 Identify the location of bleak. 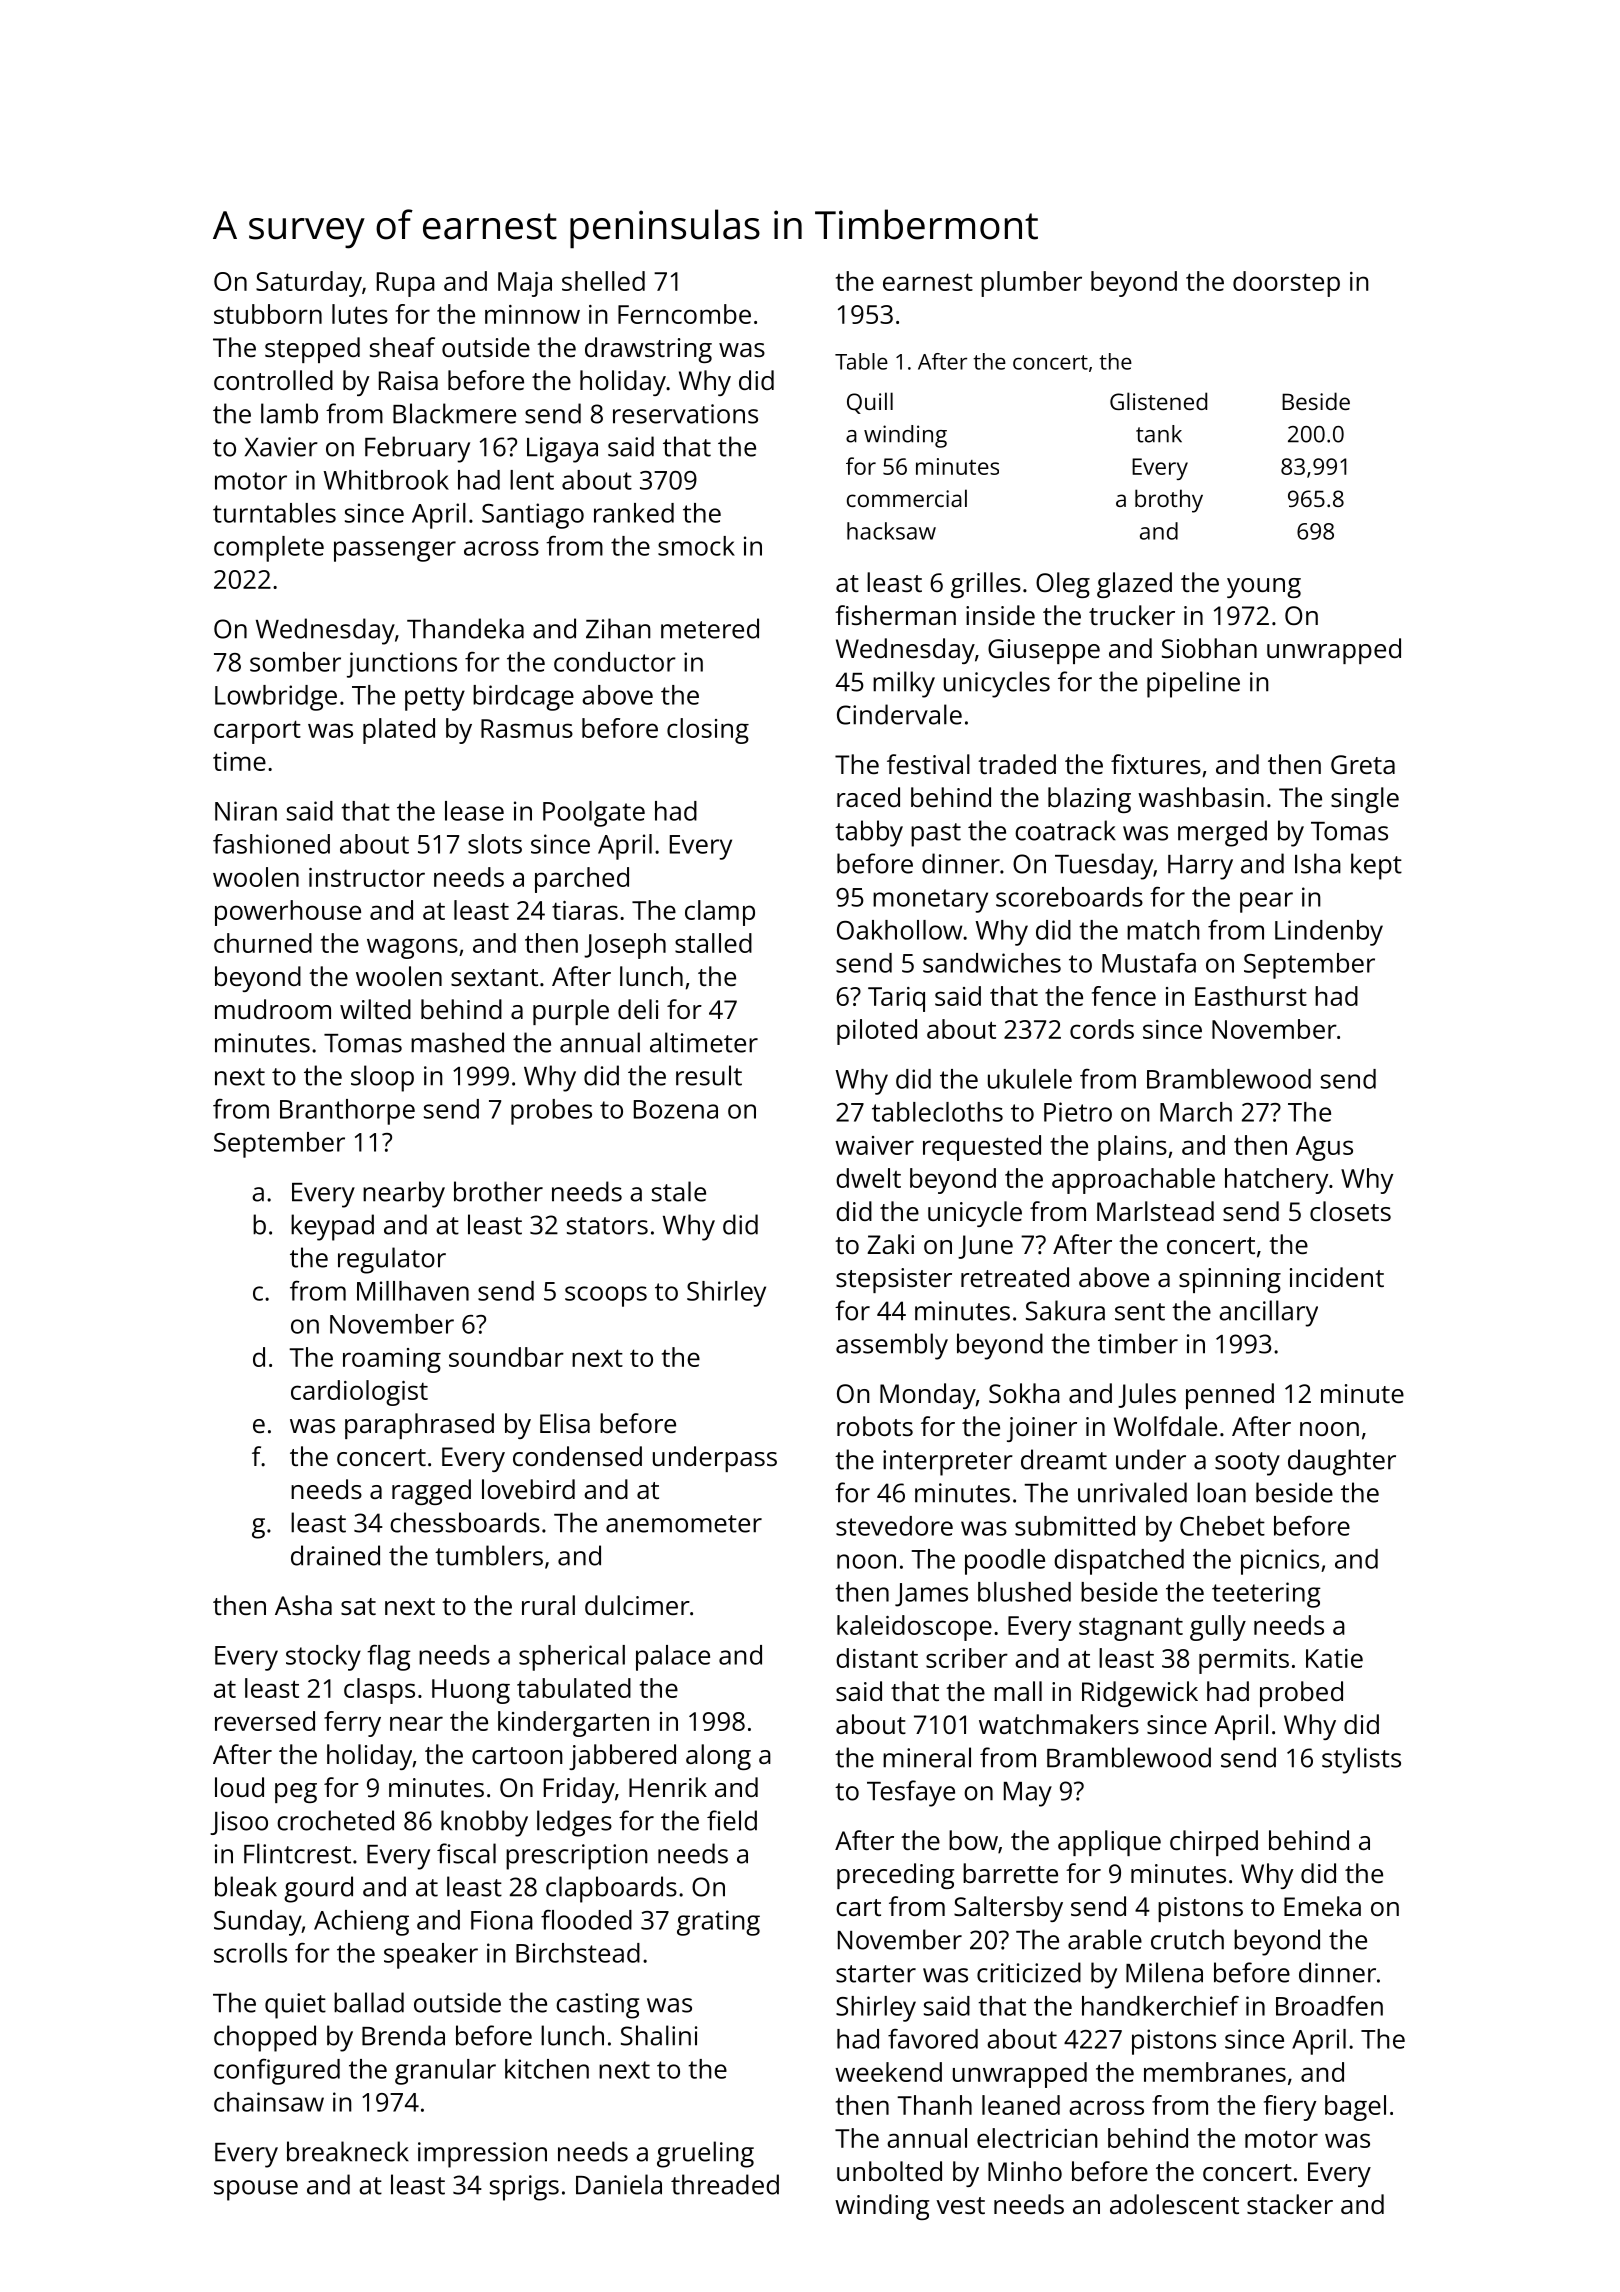
(246, 1886).
